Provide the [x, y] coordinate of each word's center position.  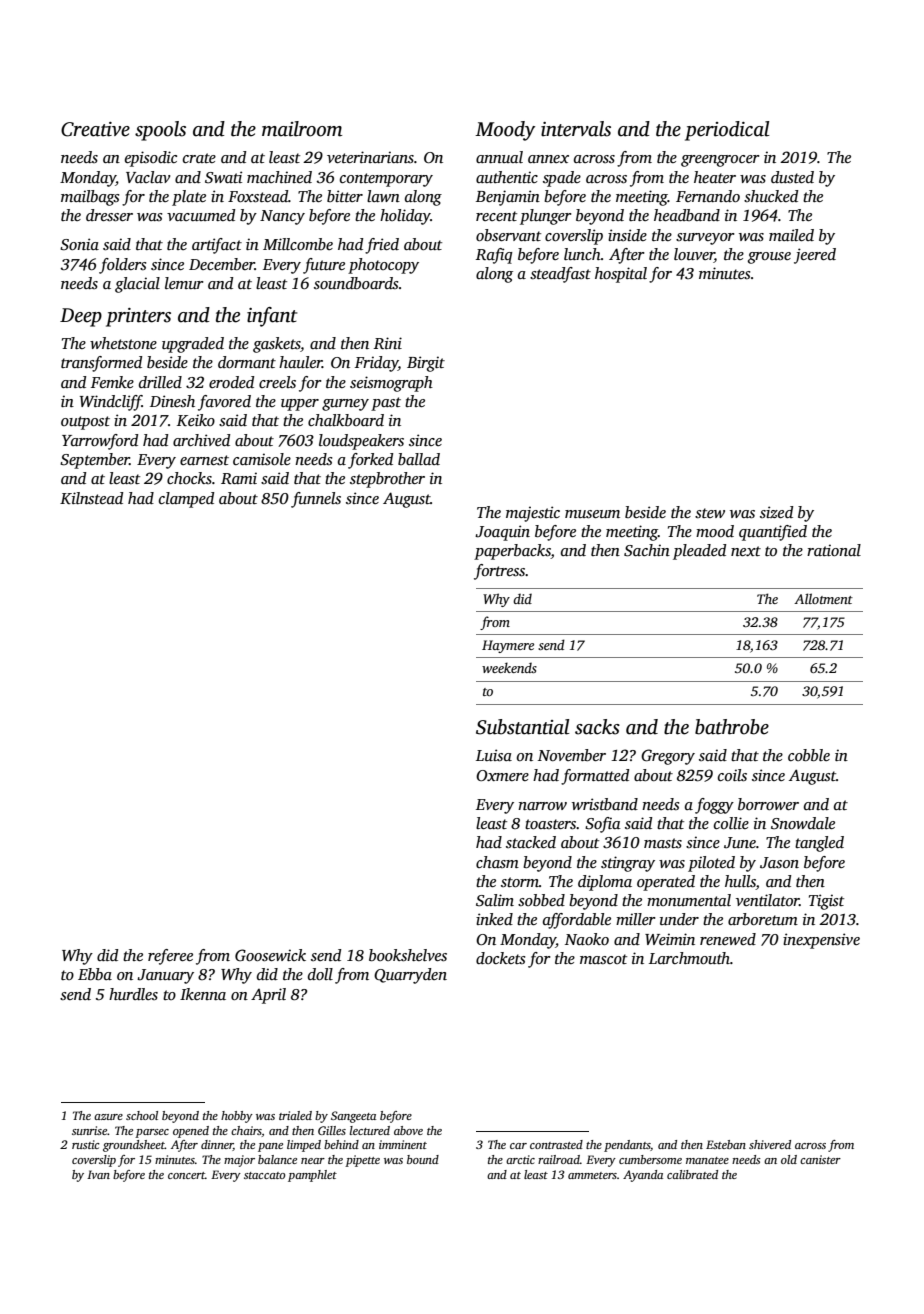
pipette [362, 1161]
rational [834, 550]
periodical [727, 131]
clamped [186, 500]
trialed [295, 1115]
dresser [109, 215]
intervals [576, 129]
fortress [499, 572]
